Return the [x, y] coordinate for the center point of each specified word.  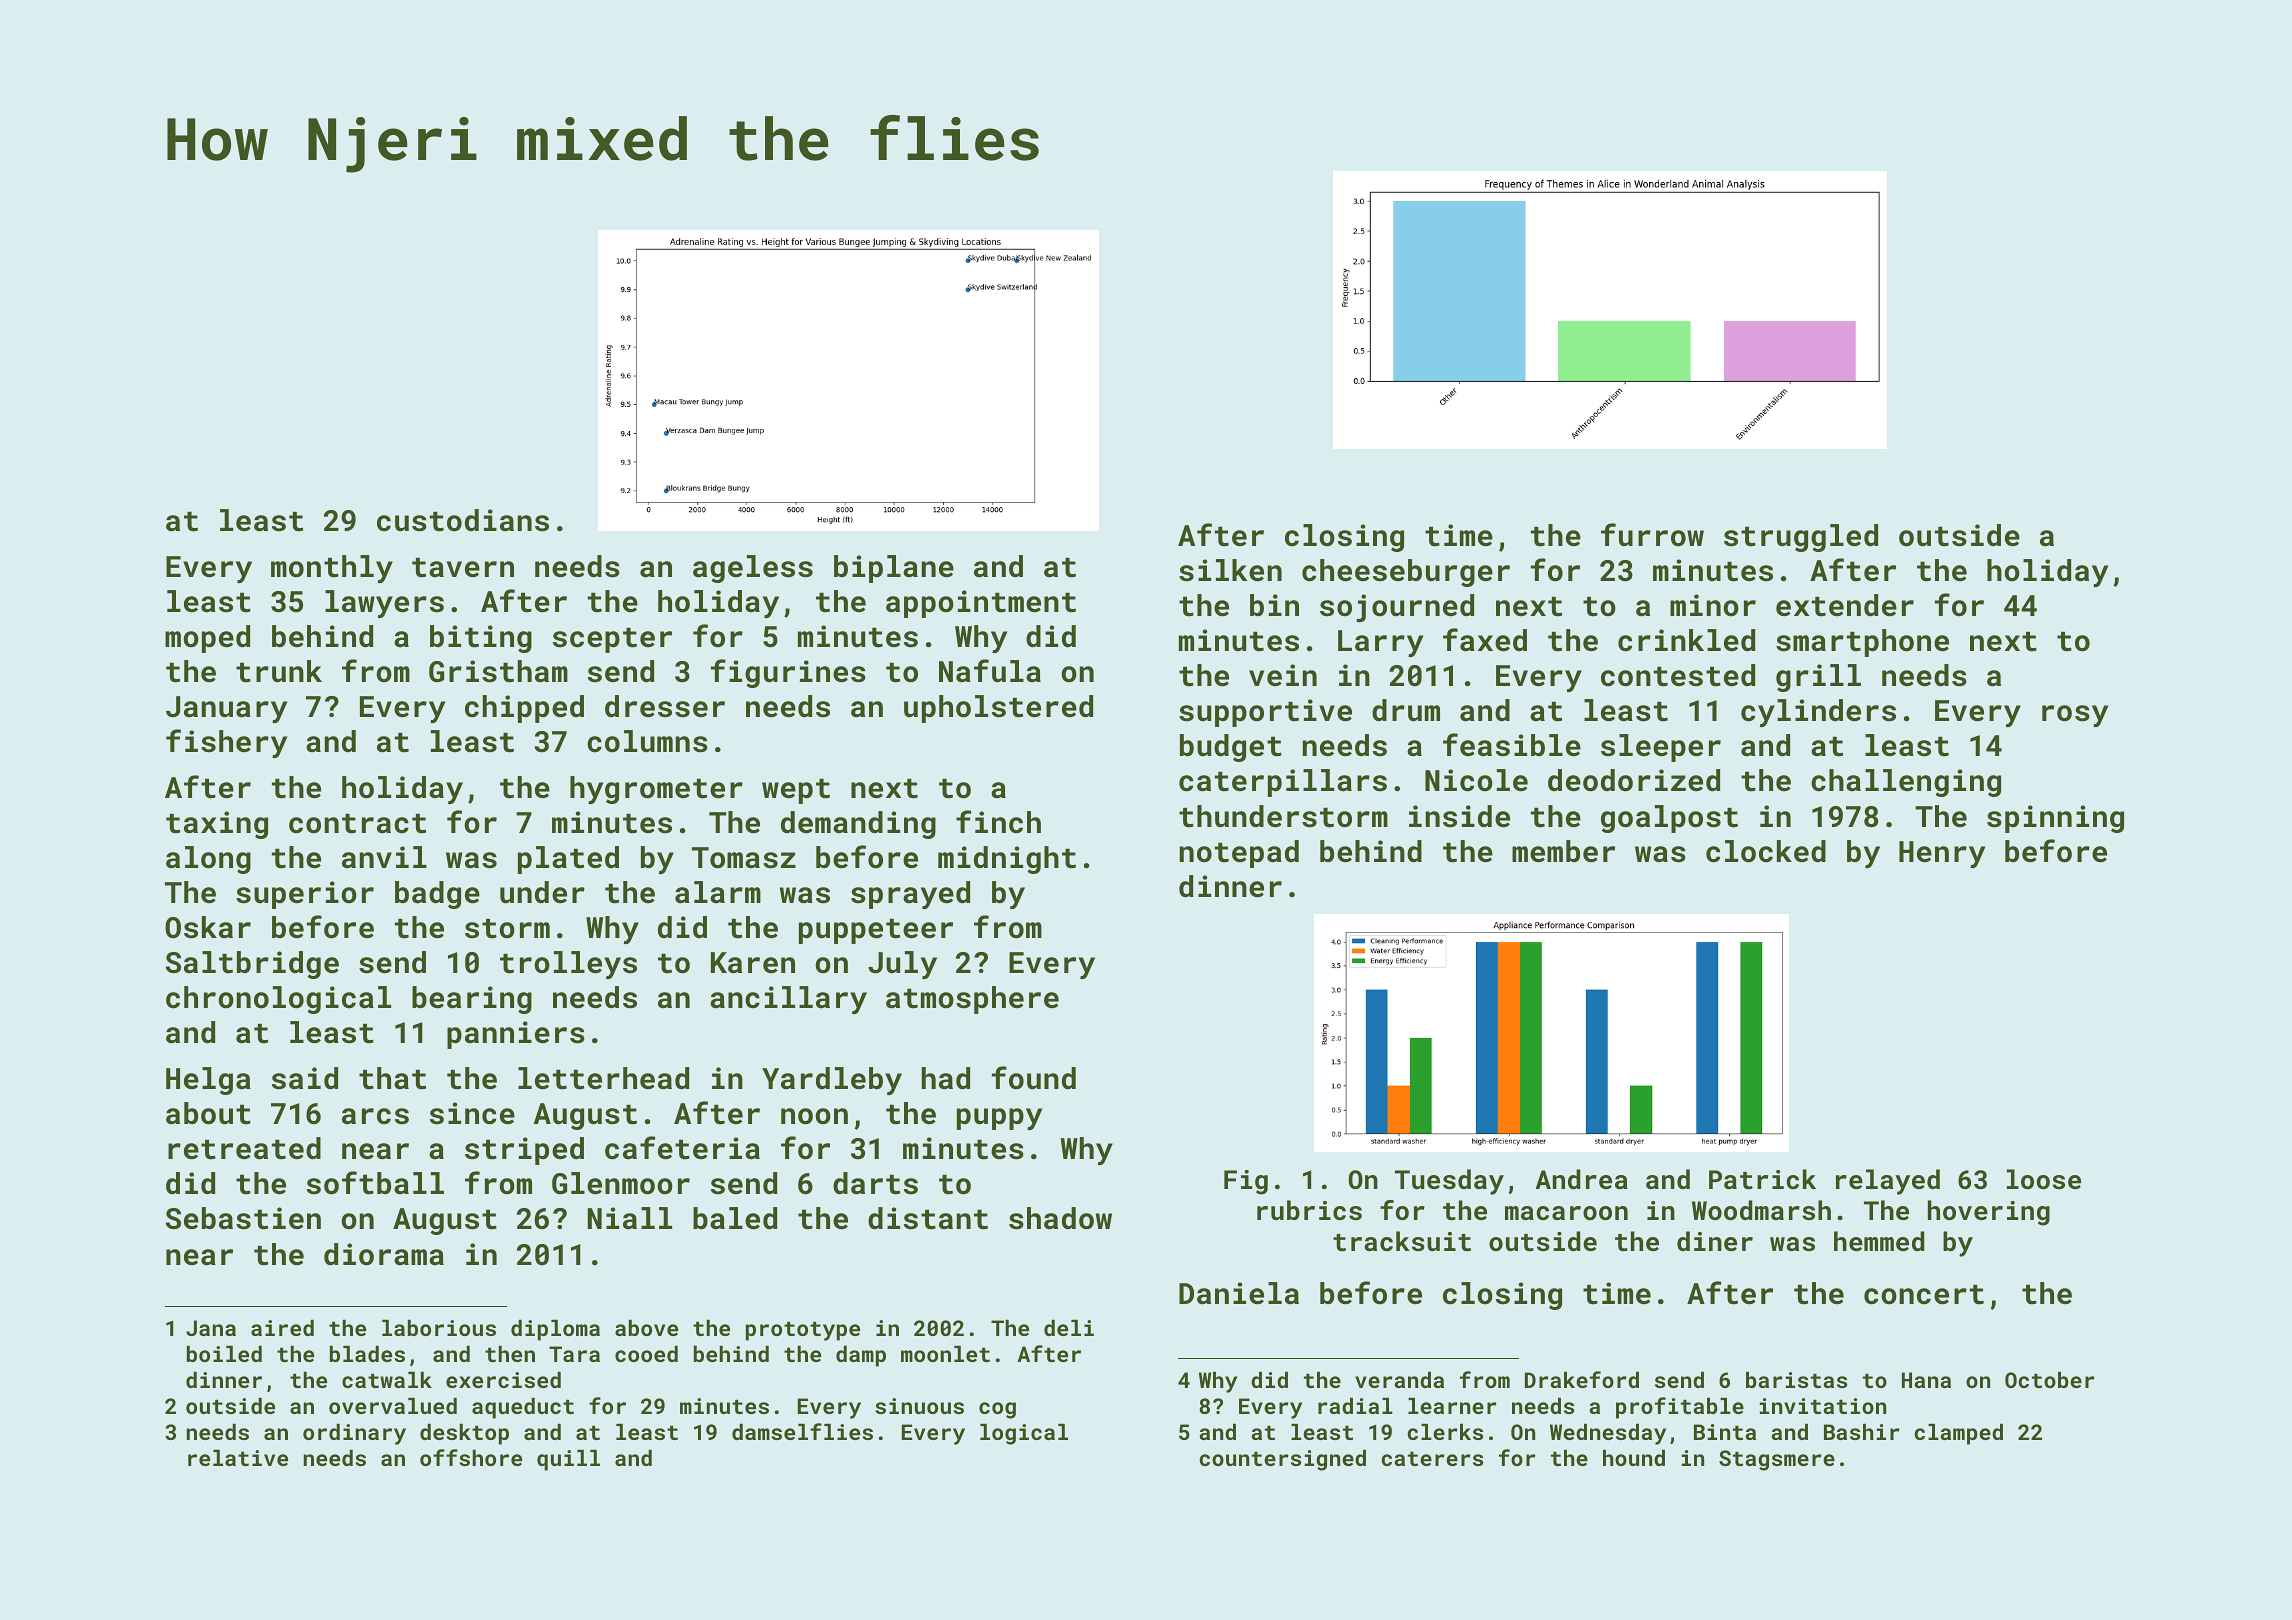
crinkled [1686, 640]
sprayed [910, 895]
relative [238, 1457]
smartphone [1862, 643]
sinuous [919, 1406]
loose [2044, 1179]
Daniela [1239, 1293]
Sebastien [243, 1218]
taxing [217, 825]
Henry [1942, 854]
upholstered [998, 709]
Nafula [990, 671]
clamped [1958, 1434]
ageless [753, 569]
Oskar [208, 927]
